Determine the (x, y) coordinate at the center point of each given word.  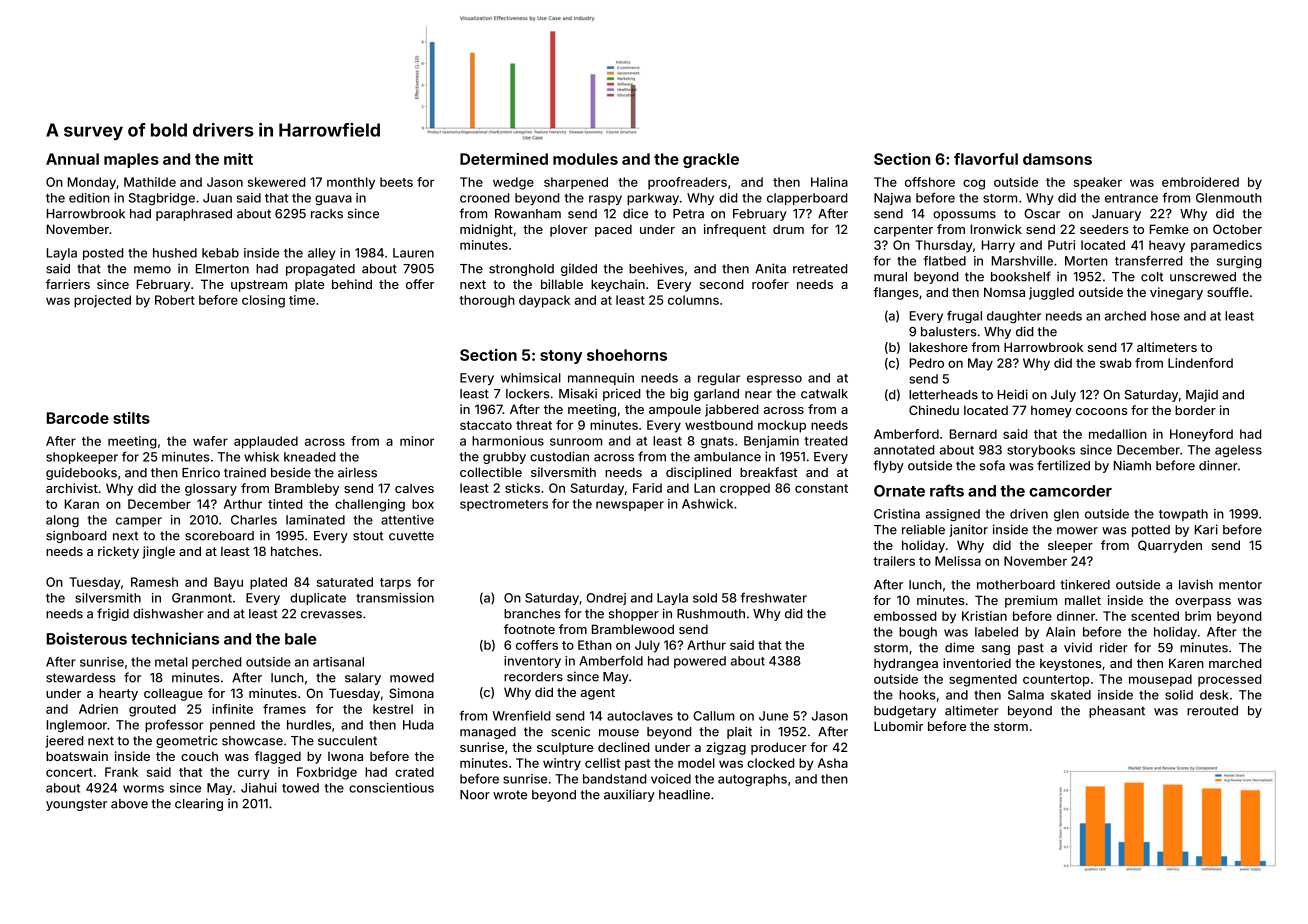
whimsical (531, 378)
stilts (131, 418)
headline (684, 794)
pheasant (1117, 712)
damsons (1057, 159)
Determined (504, 159)
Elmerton (222, 269)
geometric (187, 741)
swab (1116, 363)
